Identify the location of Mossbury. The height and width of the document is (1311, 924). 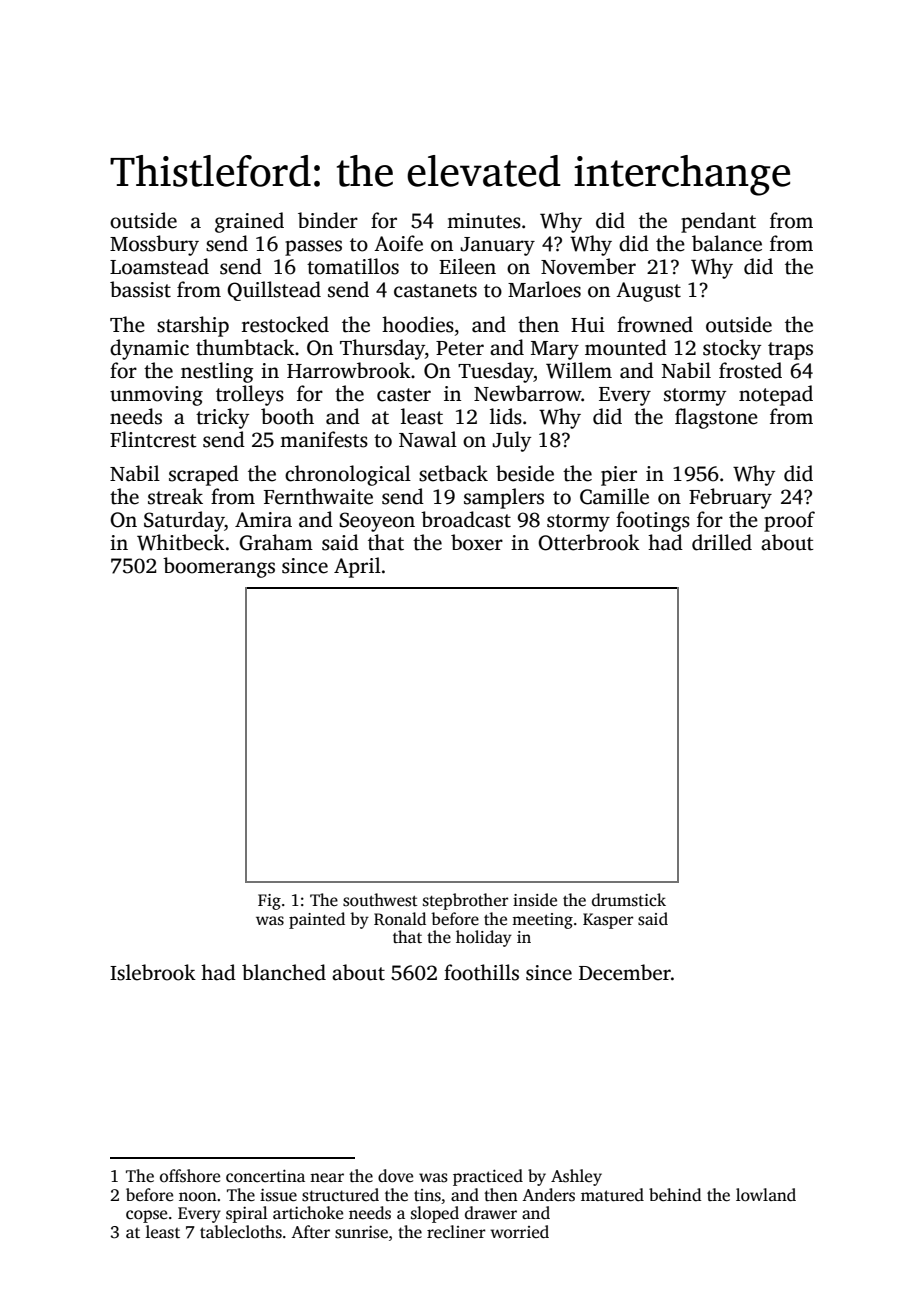
(154, 245).
